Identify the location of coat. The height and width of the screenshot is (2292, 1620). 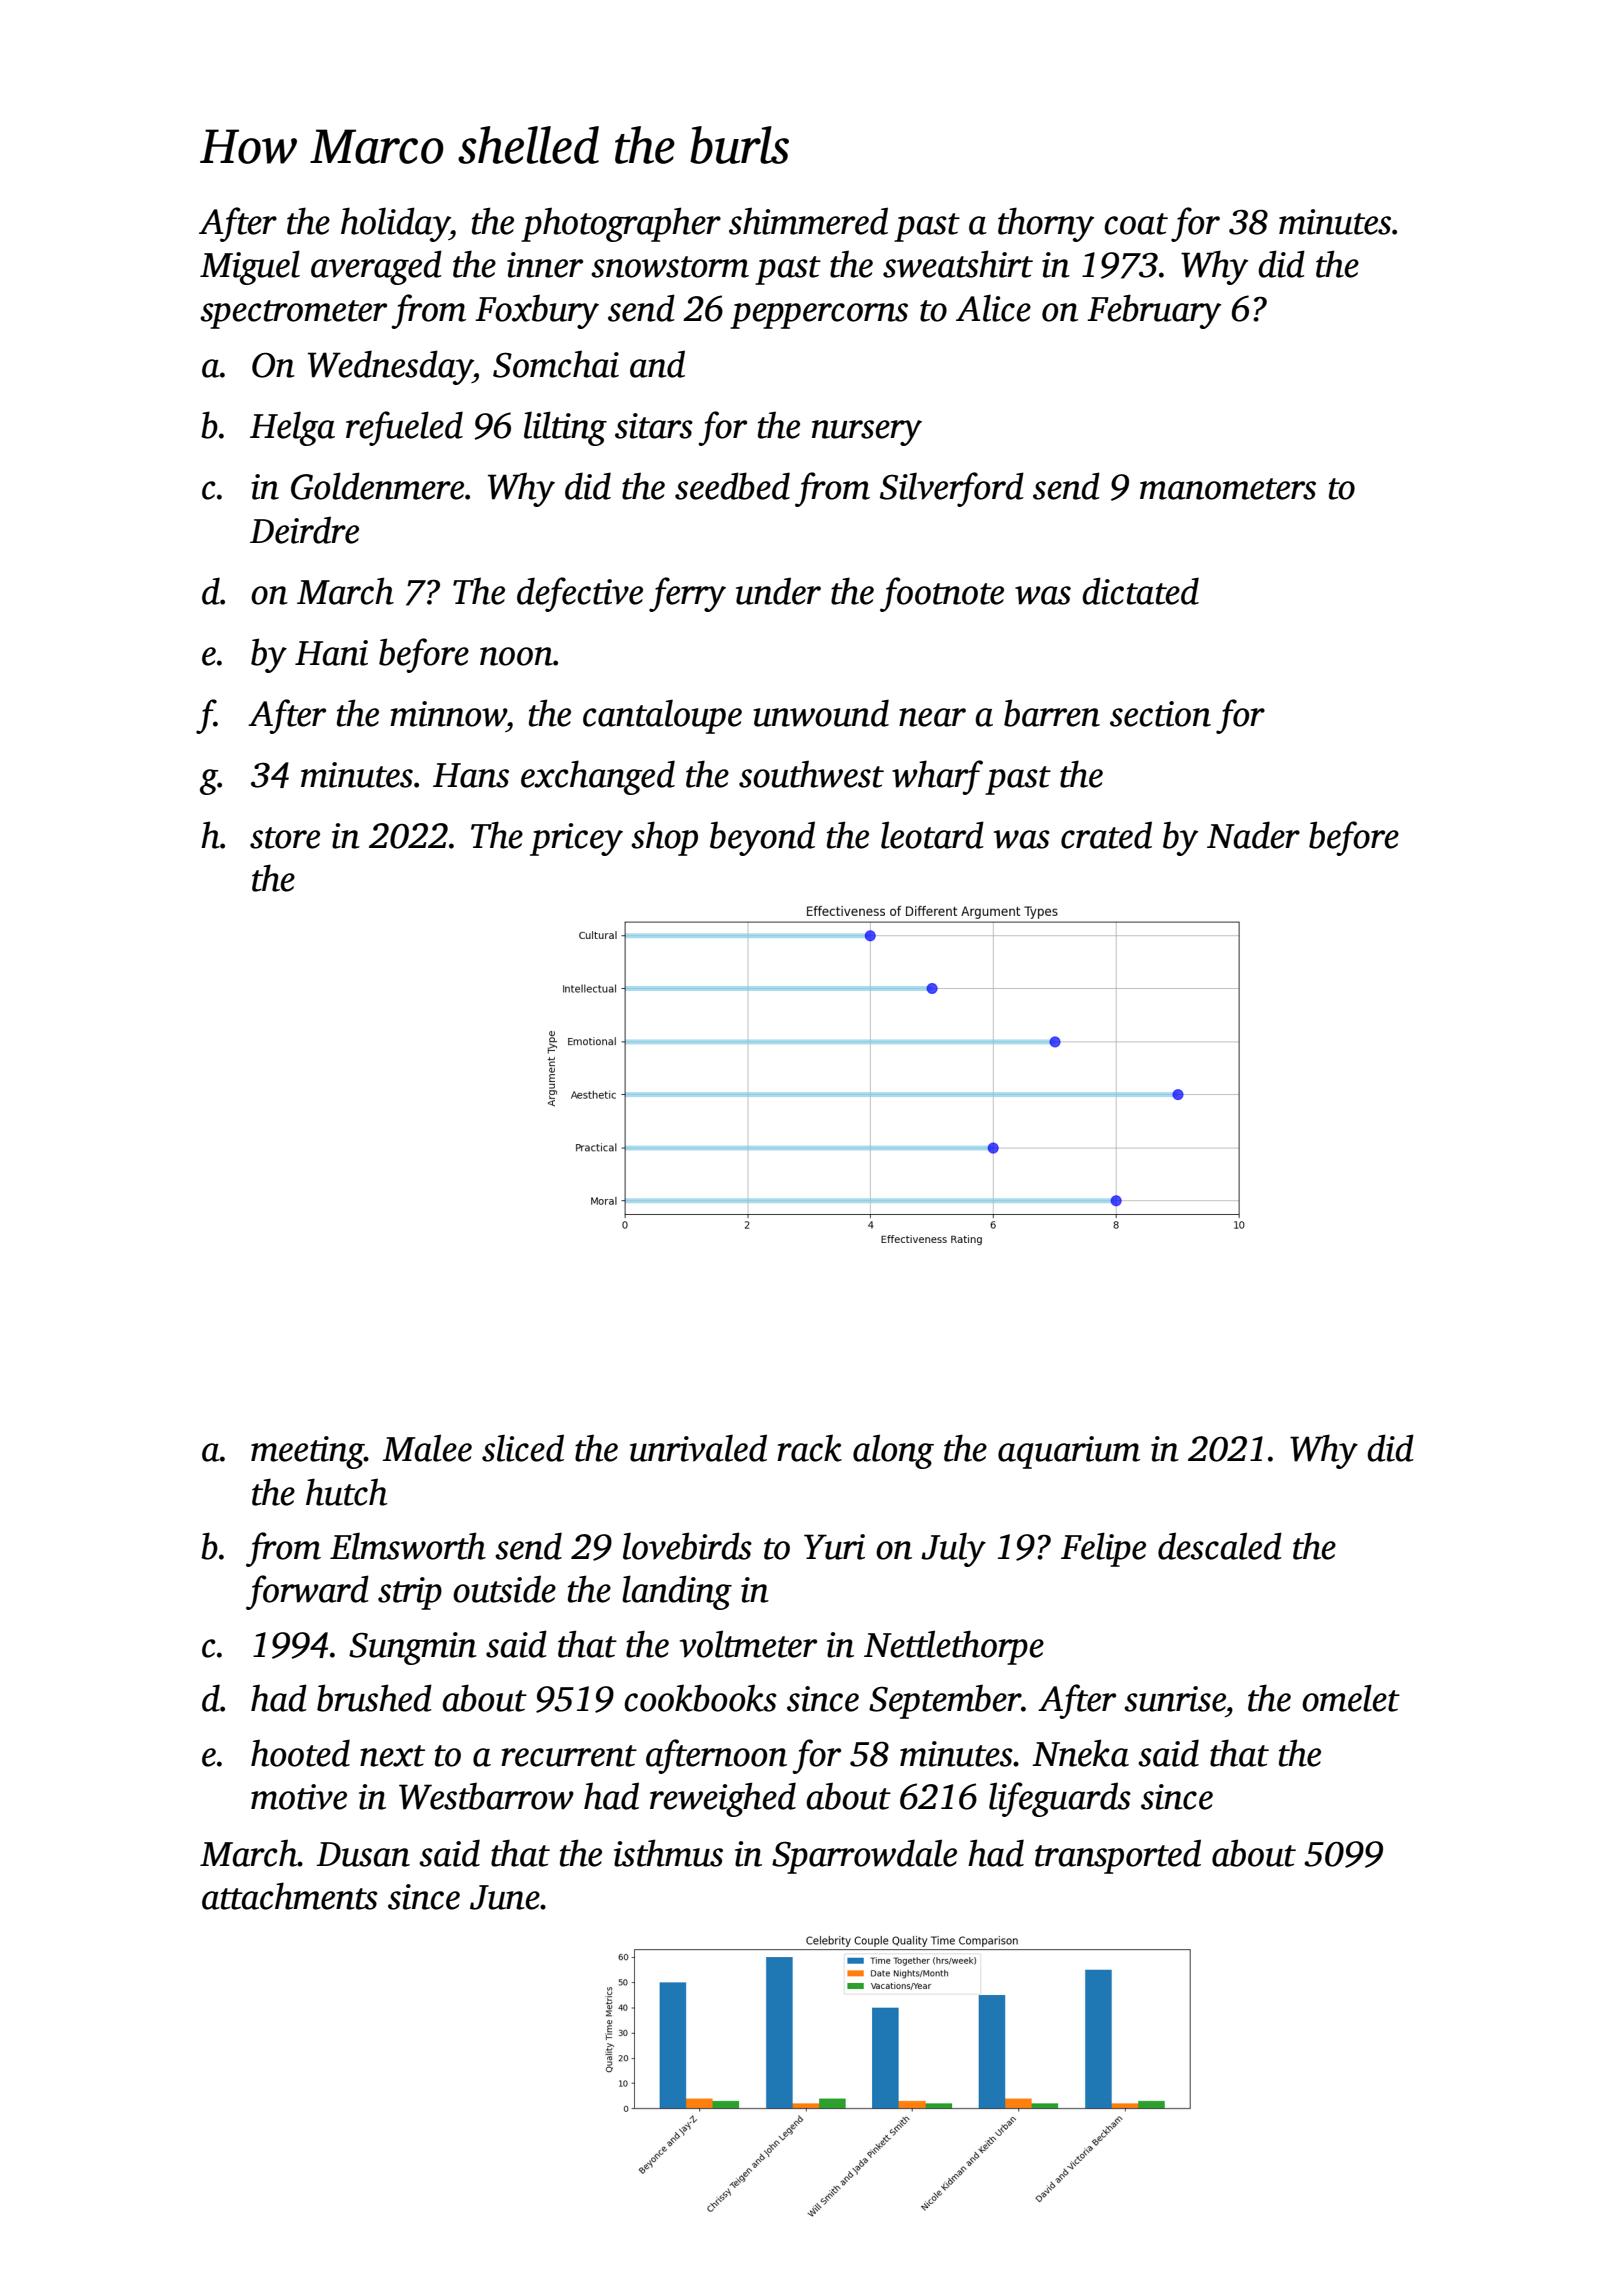
(1136, 224).
